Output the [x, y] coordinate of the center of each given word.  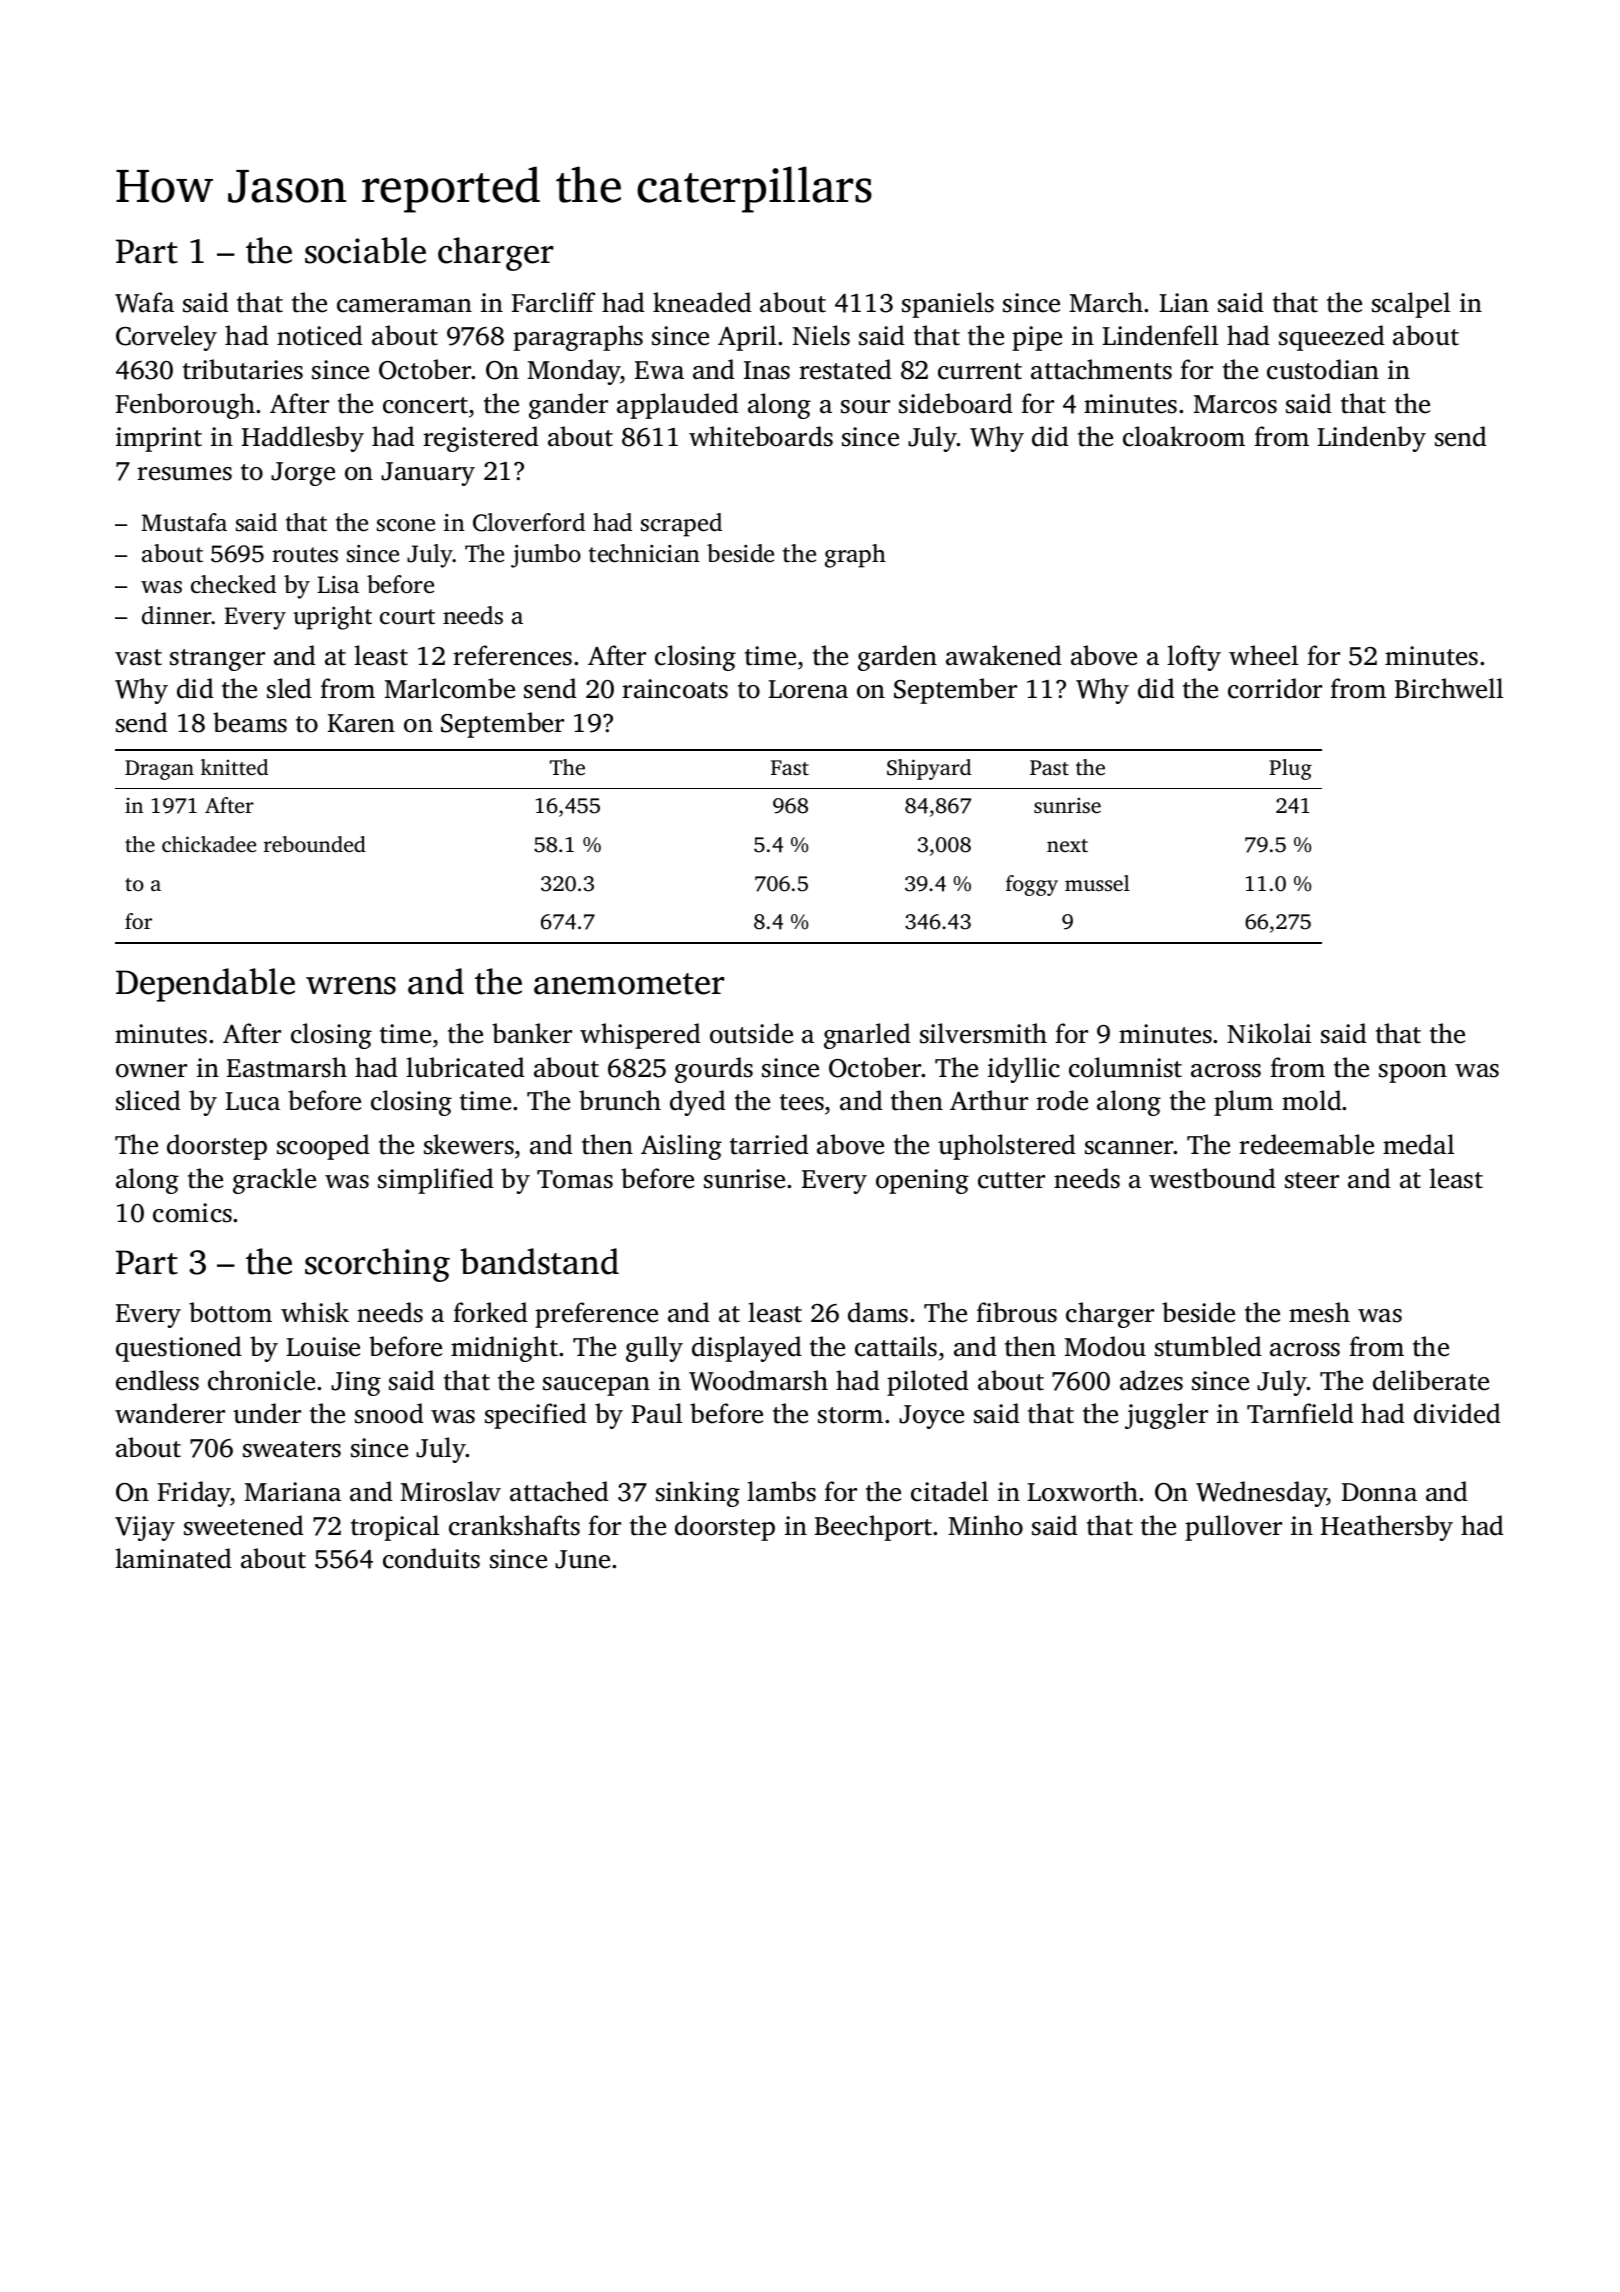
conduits [431, 1558]
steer [1312, 1180]
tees [802, 1102]
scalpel [1411, 305]
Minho [986, 1525]
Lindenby [1371, 439]
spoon [1413, 1073]
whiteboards [761, 436]
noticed [320, 335]
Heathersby [1387, 1528]
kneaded [702, 302]
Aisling [681, 1147]
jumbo [546, 556]
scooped [323, 1147]
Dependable [205, 985]
